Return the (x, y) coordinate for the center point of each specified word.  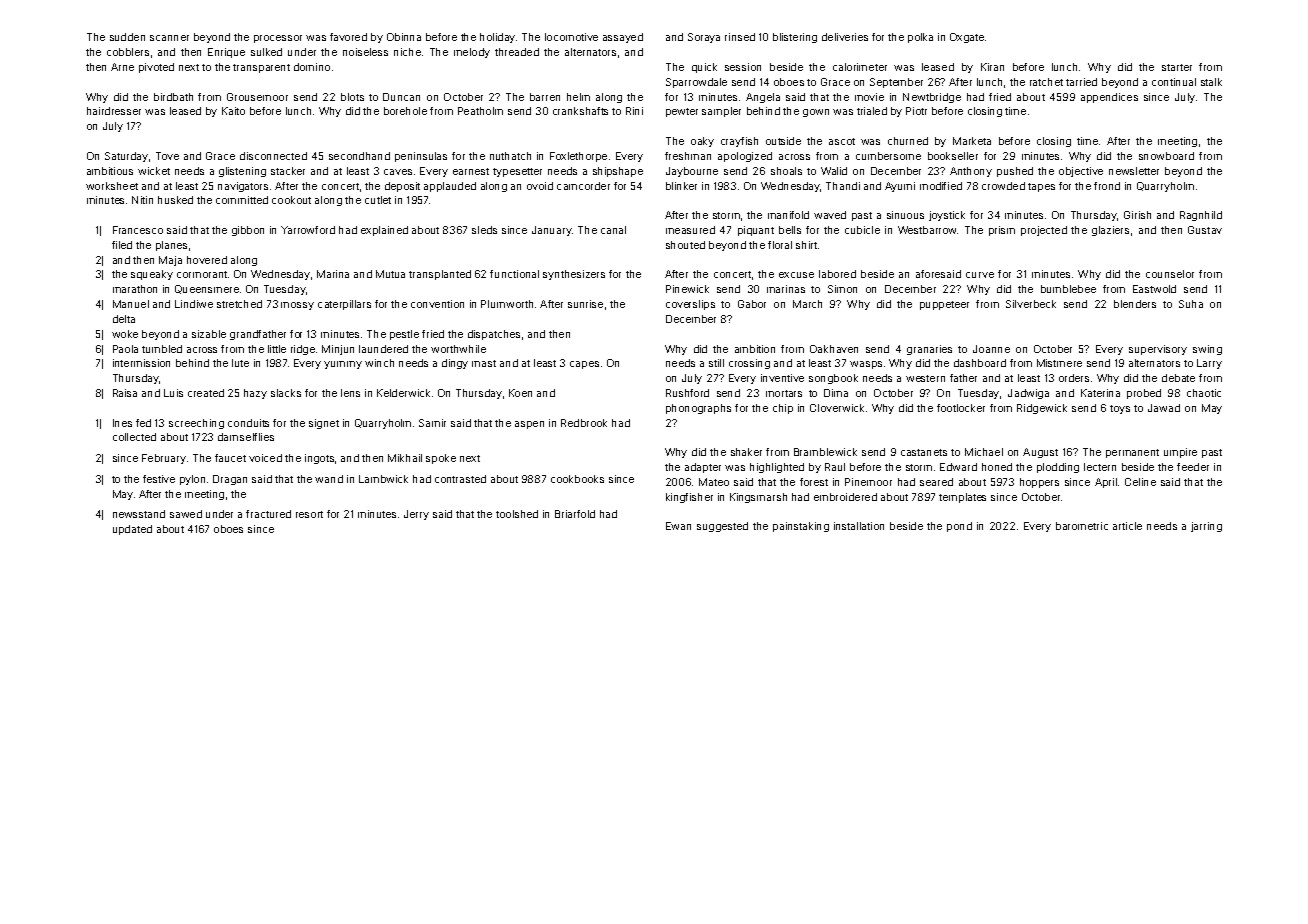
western (925, 378)
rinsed (740, 37)
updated (132, 530)
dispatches (494, 335)
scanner (169, 38)
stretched (239, 304)
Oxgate (967, 38)
